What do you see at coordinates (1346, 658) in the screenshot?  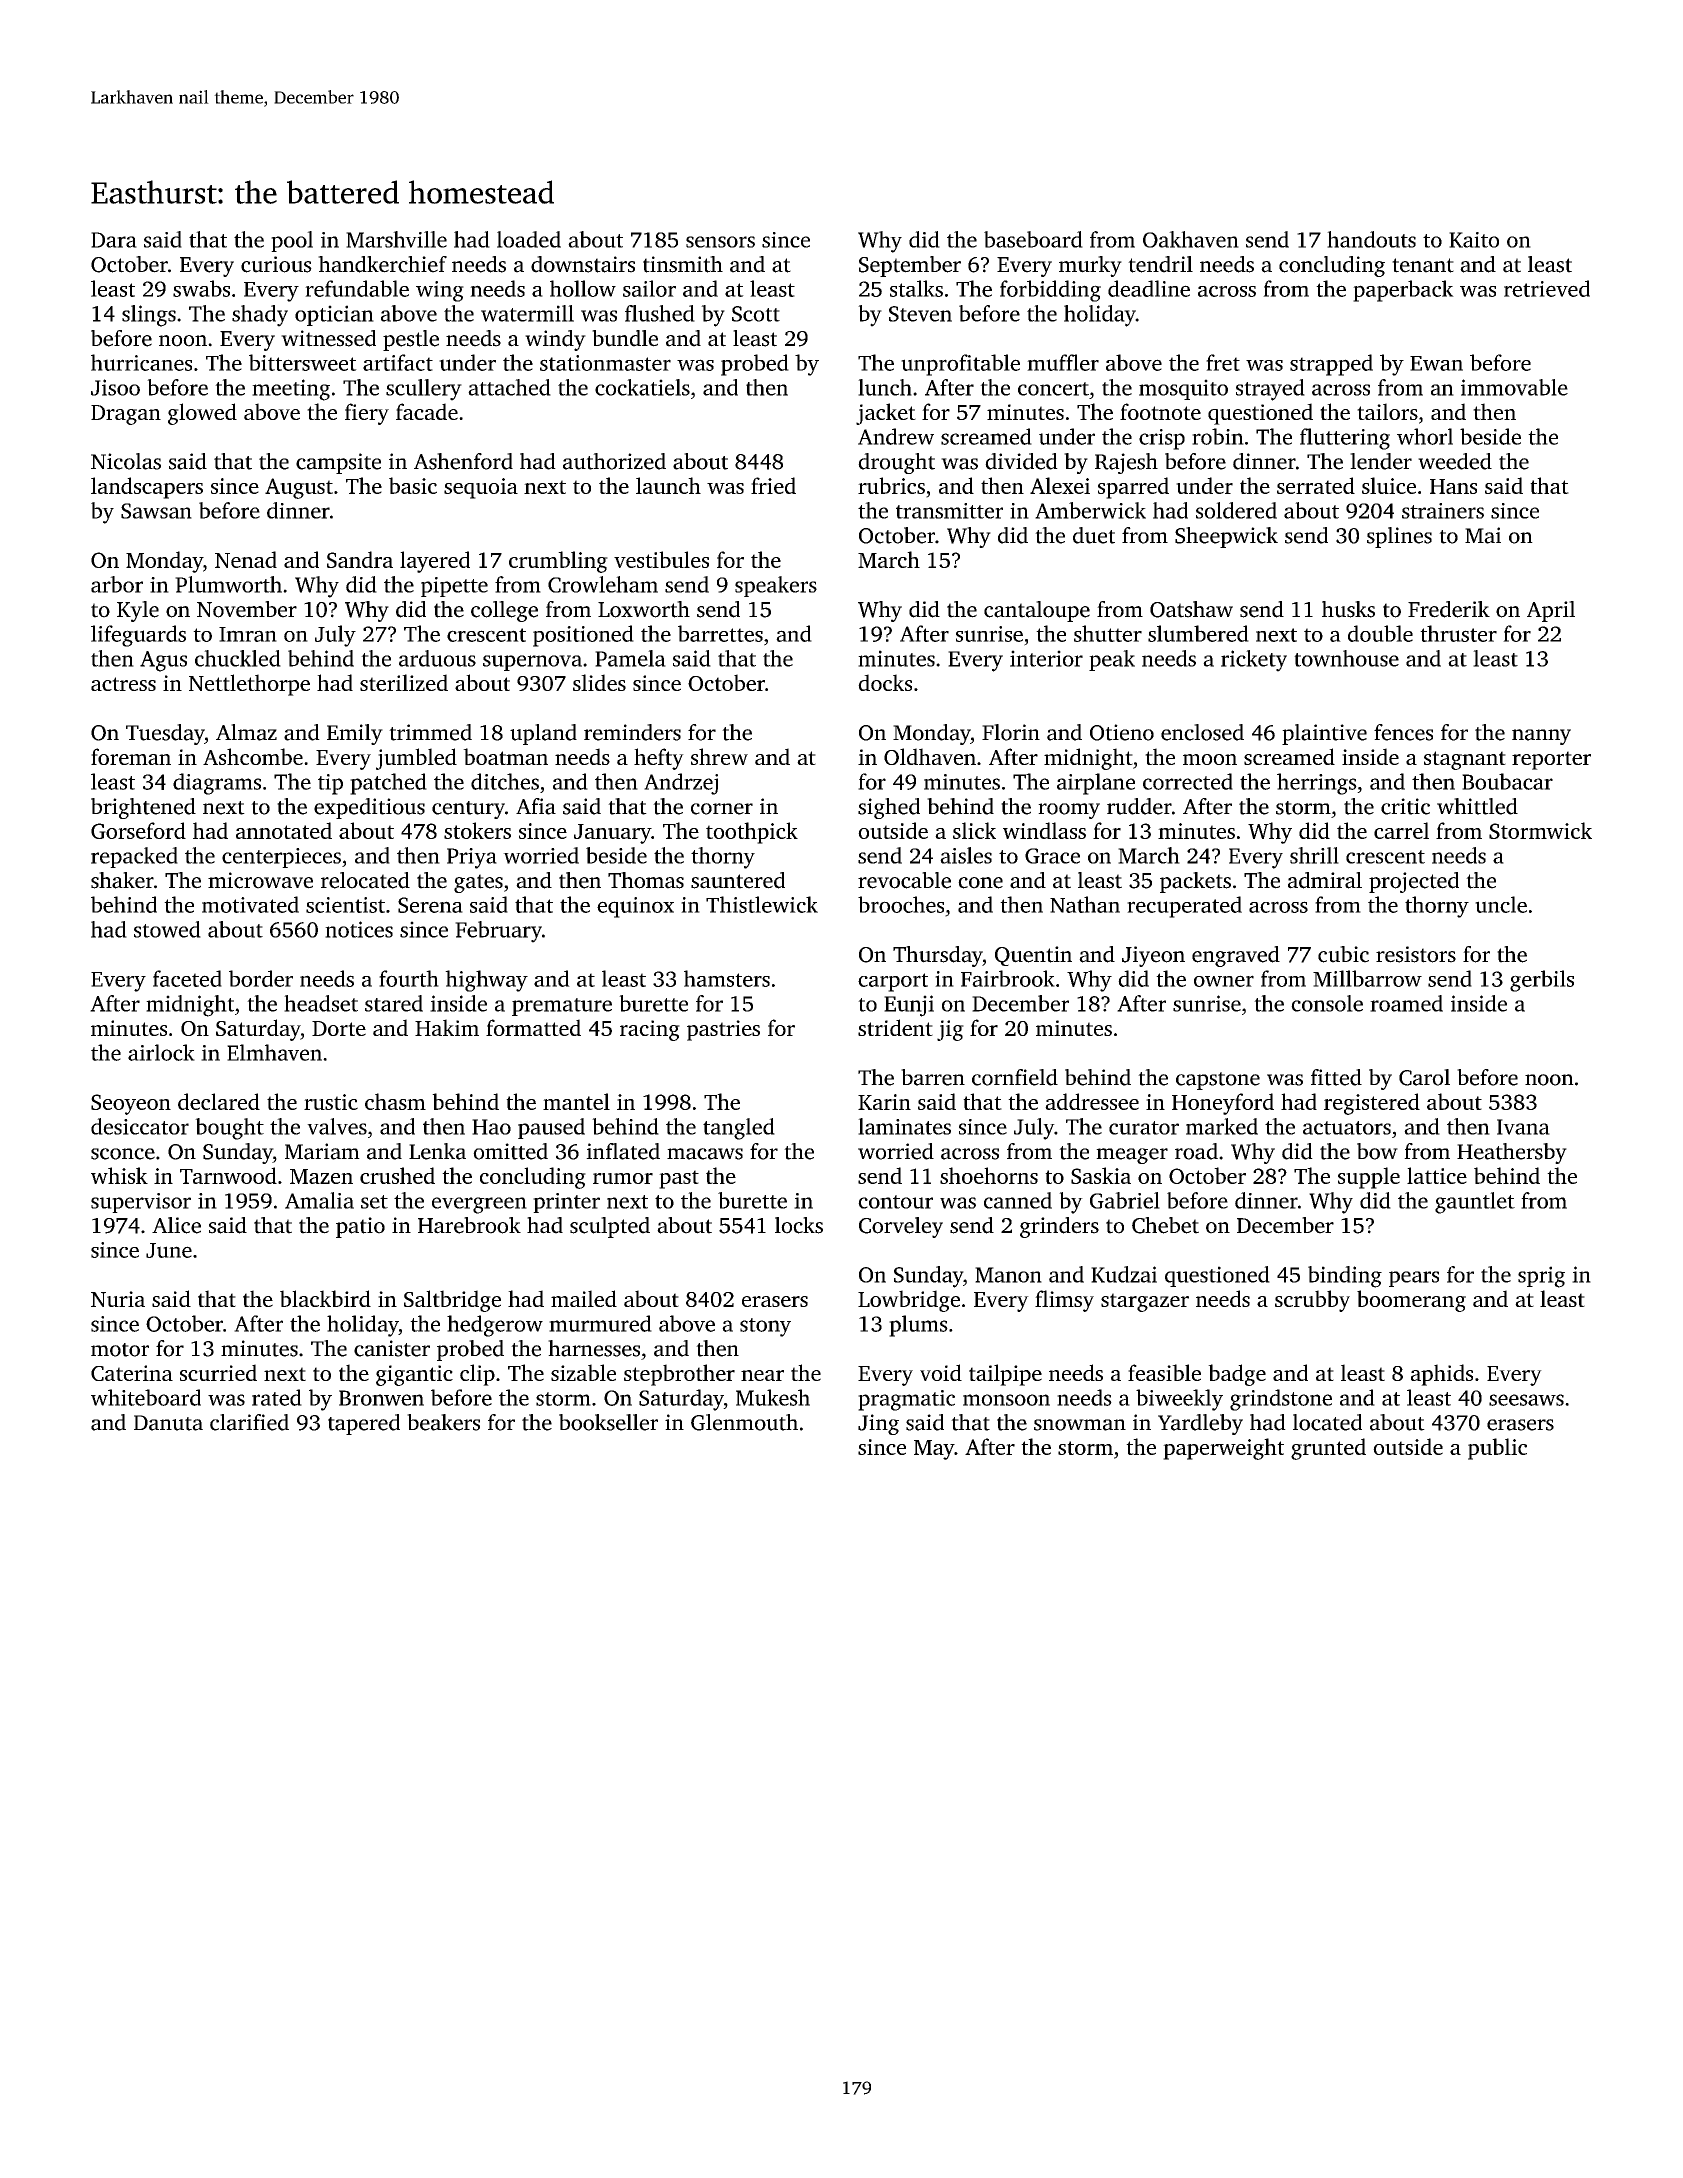 I see `townhouse` at bounding box center [1346, 658].
